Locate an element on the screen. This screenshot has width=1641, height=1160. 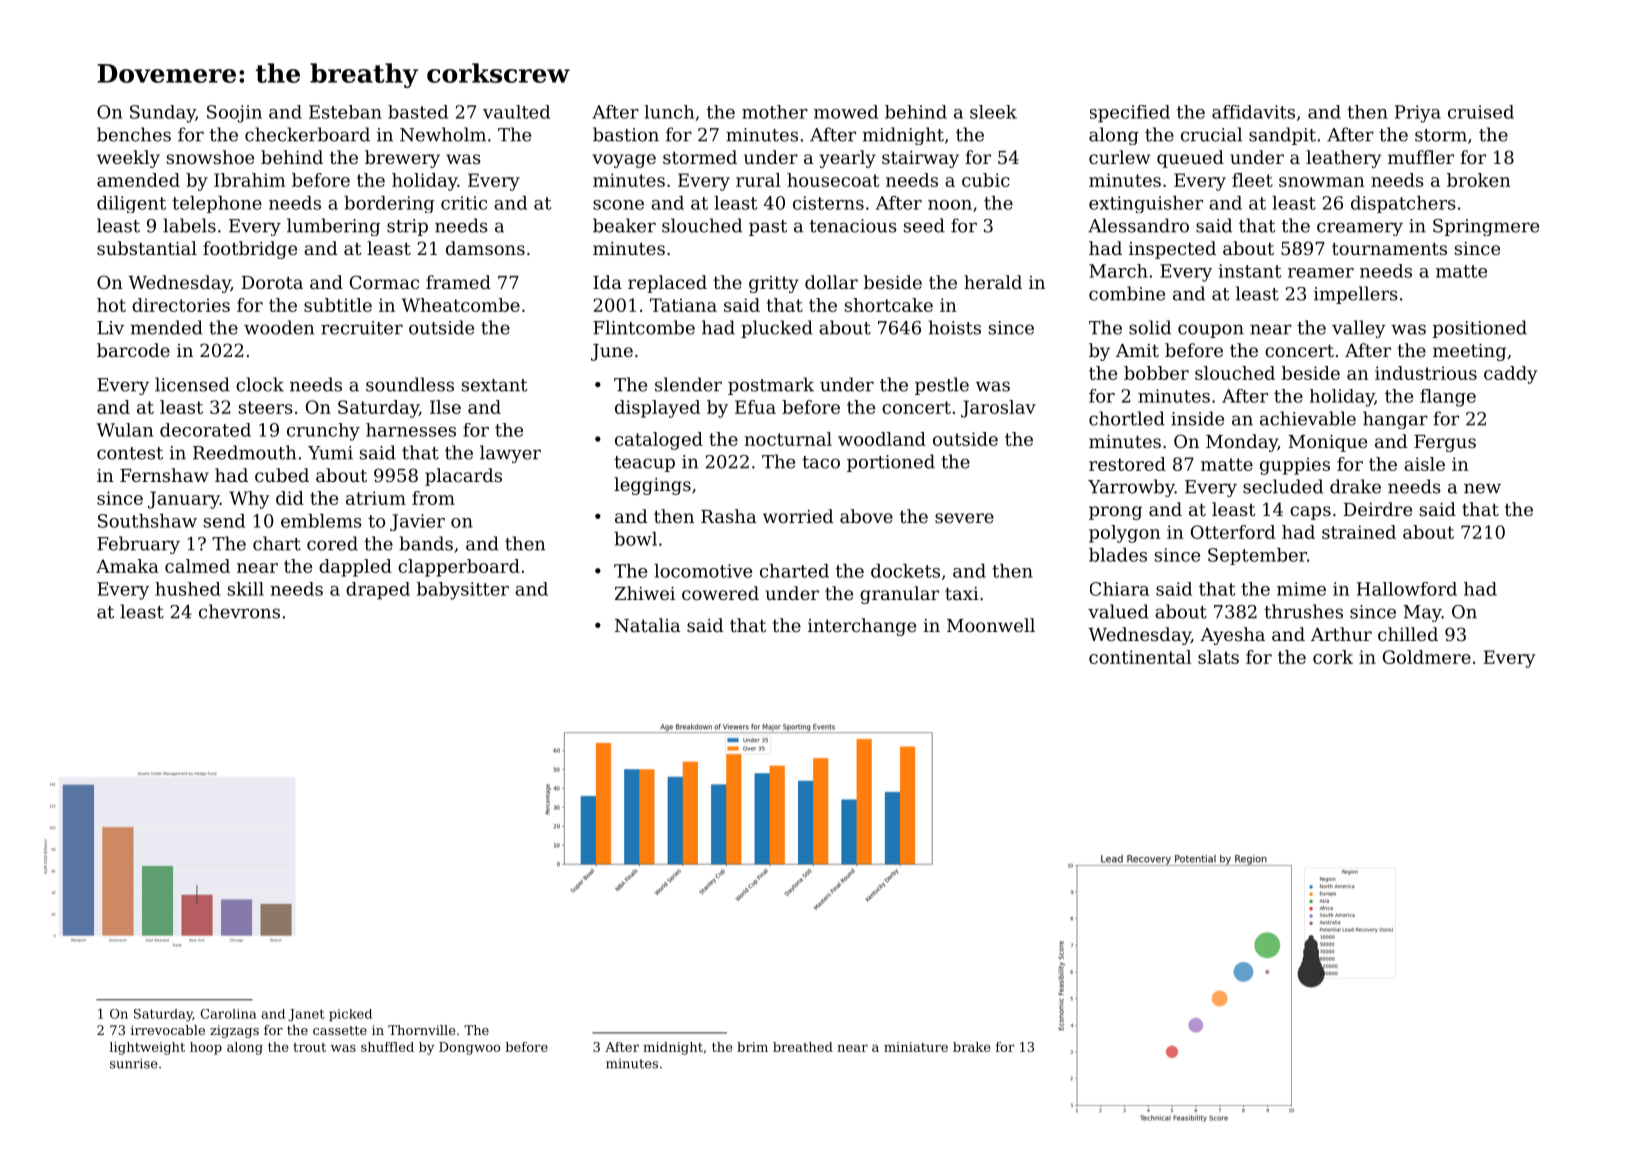
atrium is located at coordinates (376, 498).
